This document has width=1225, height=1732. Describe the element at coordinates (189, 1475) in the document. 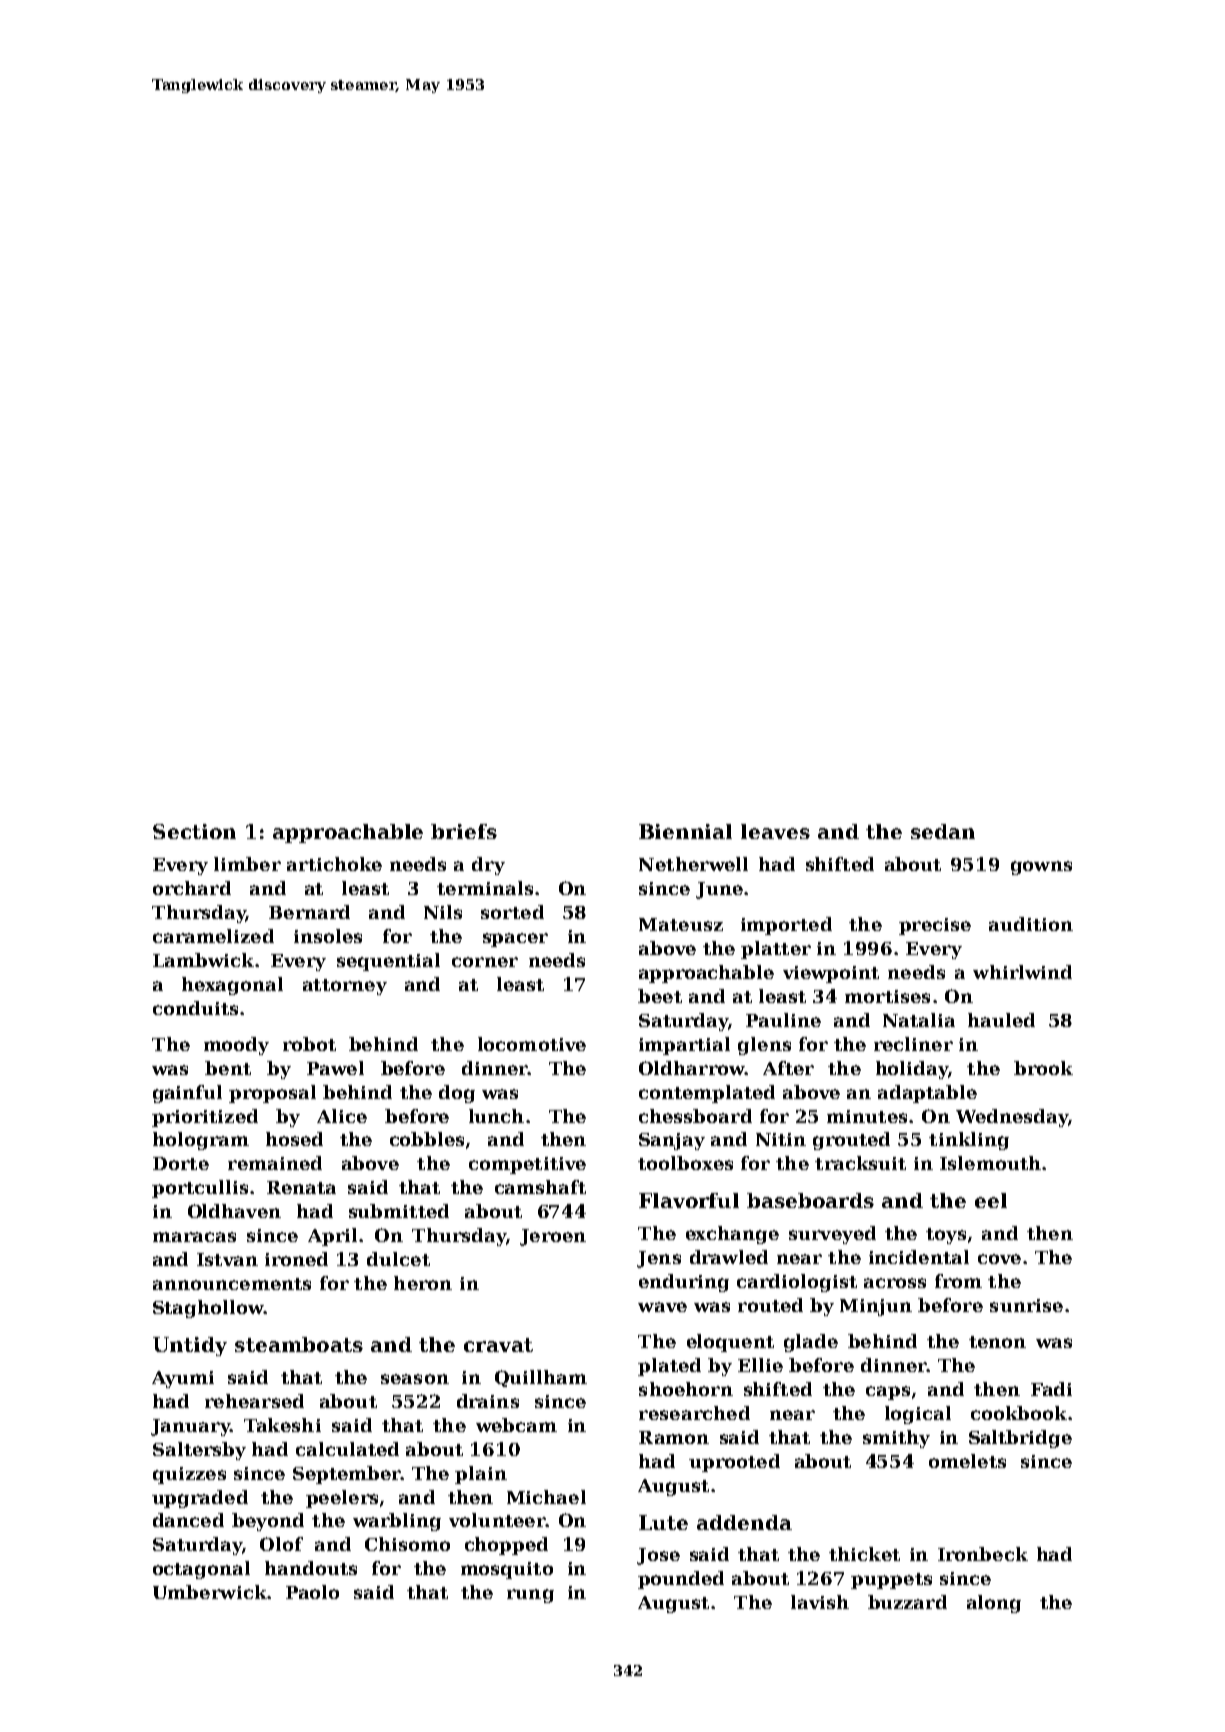

I see `quizzes` at that location.
